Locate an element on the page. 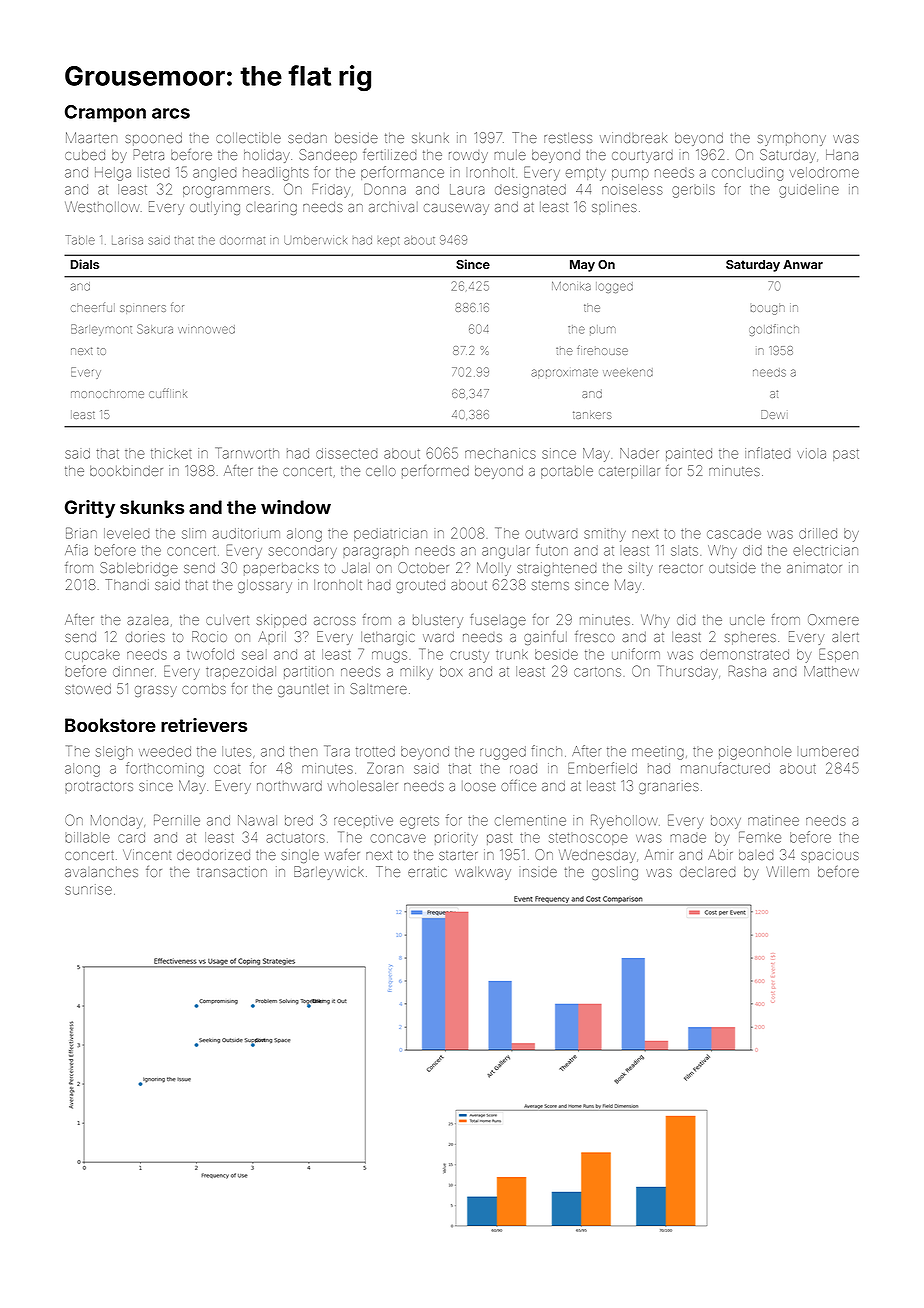  Crampon is located at coordinates (105, 114).
